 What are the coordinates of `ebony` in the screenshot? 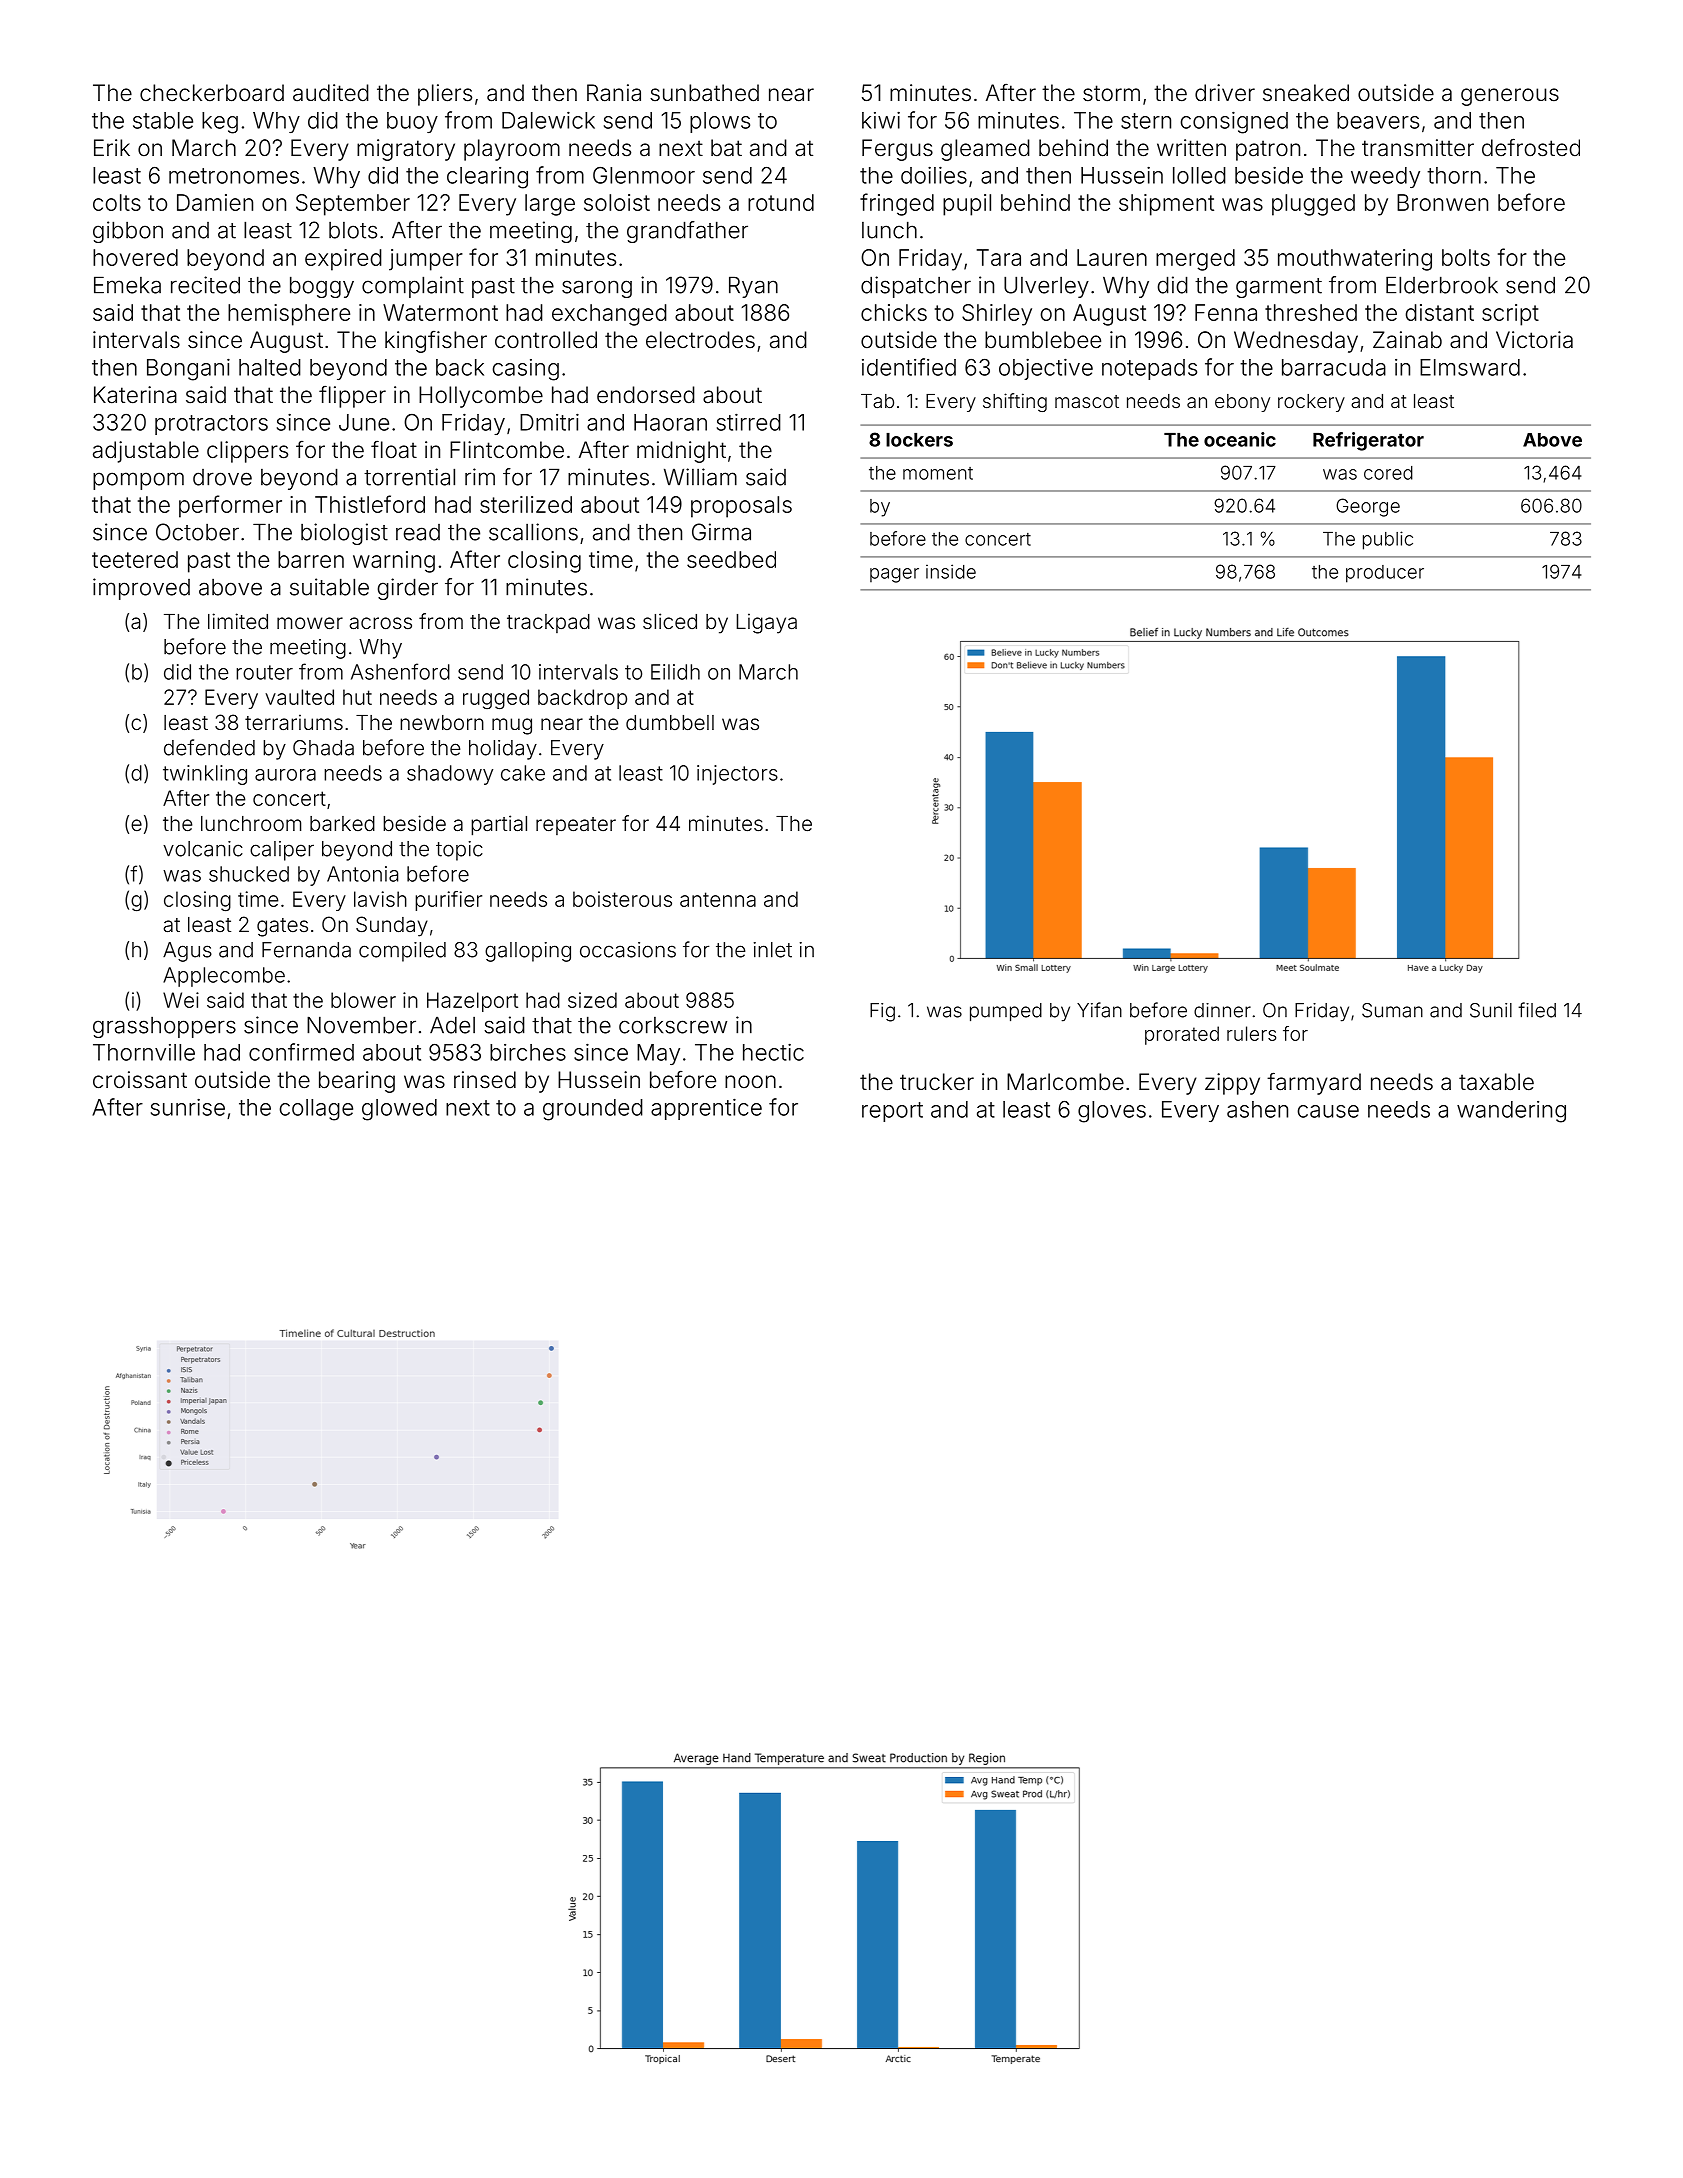 It's located at (1242, 403).
